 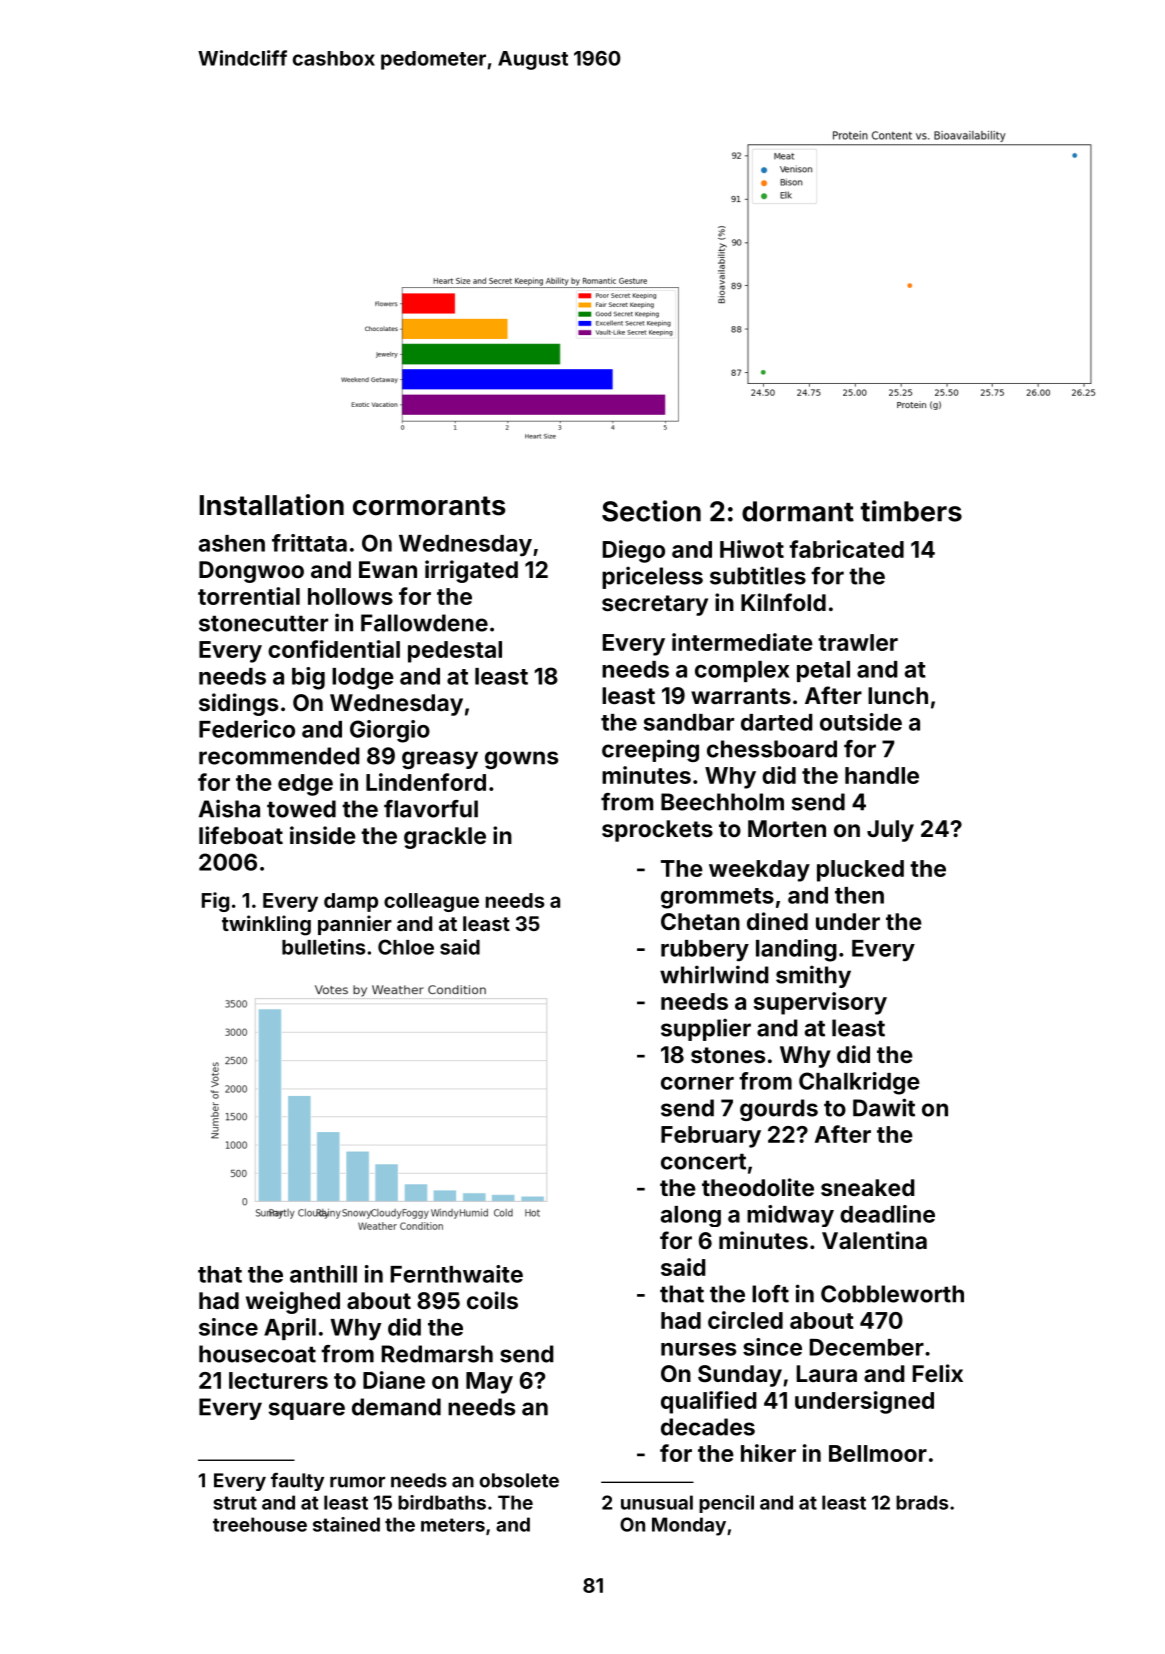 What do you see at coordinates (431, 902) in the screenshot?
I see `colleague` at bounding box center [431, 902].
